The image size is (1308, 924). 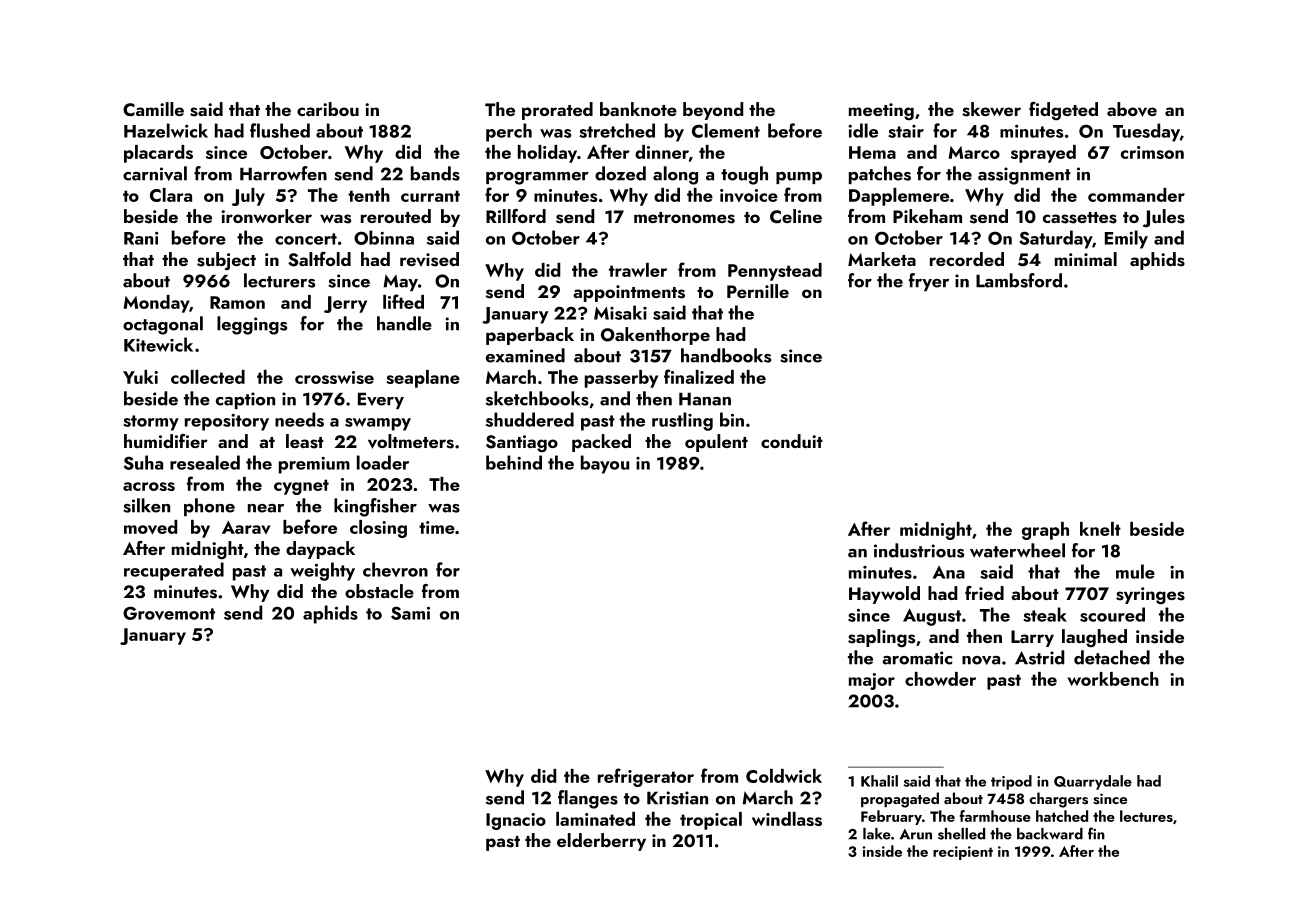 What do you see at coordinates (322, 571) in the screenshot?
I see `weighty` at bounding box center [322, 571].
